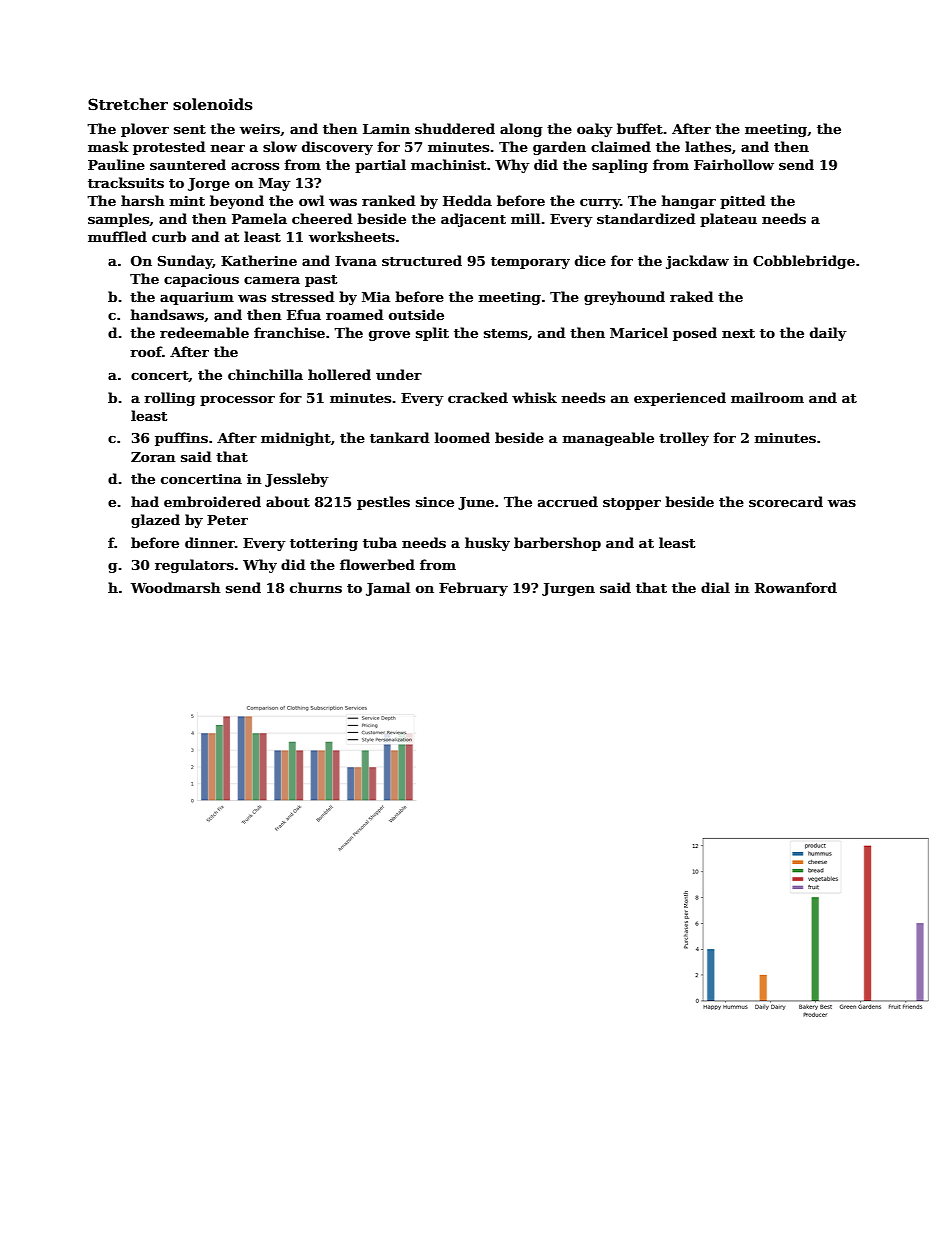 Image resolution: width=952 pixels, height=1233 pixels. I want to click on Cobblebridge, so click(804, 262).
